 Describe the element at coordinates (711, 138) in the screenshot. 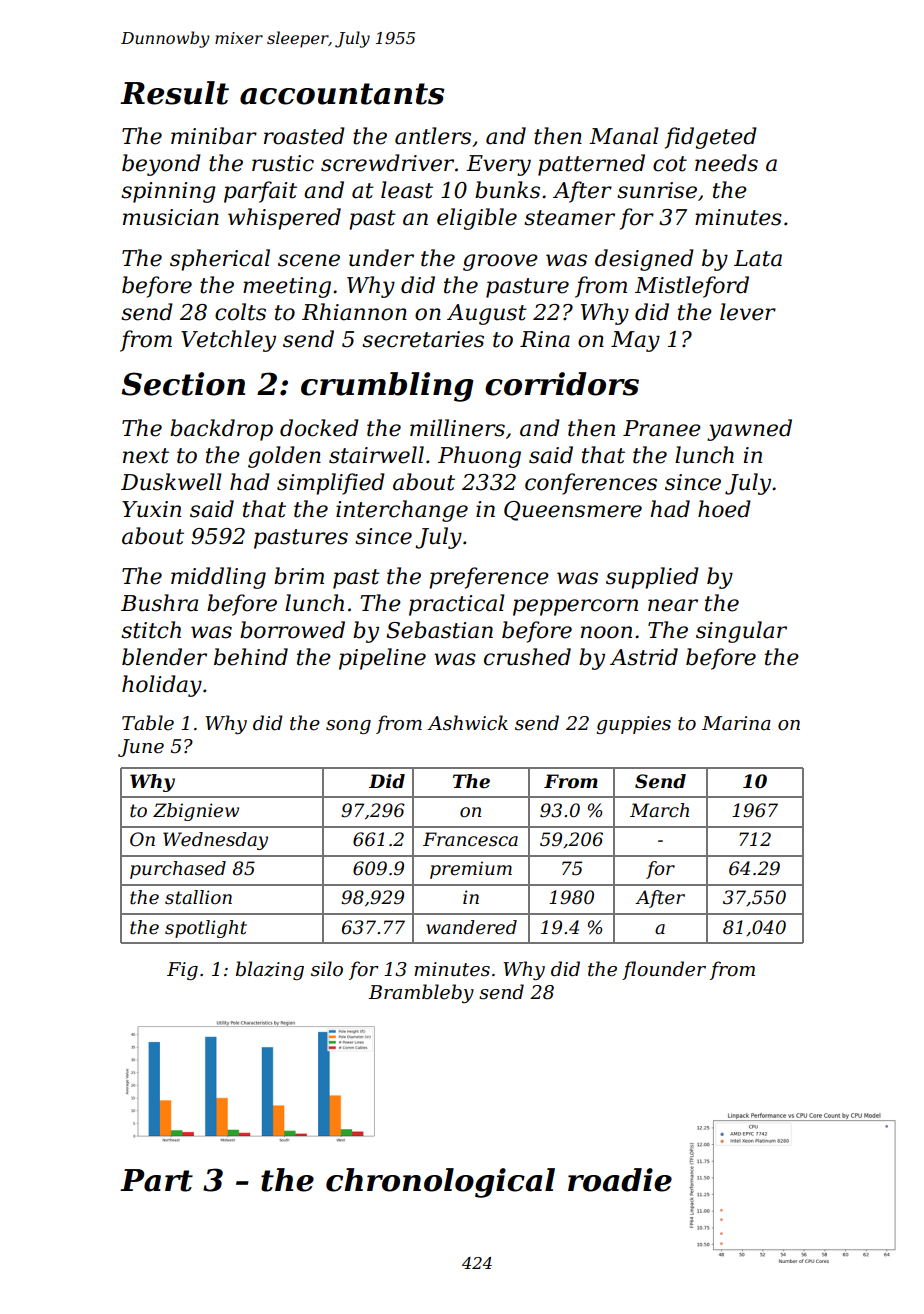

I see `fidgeted` at that location.
